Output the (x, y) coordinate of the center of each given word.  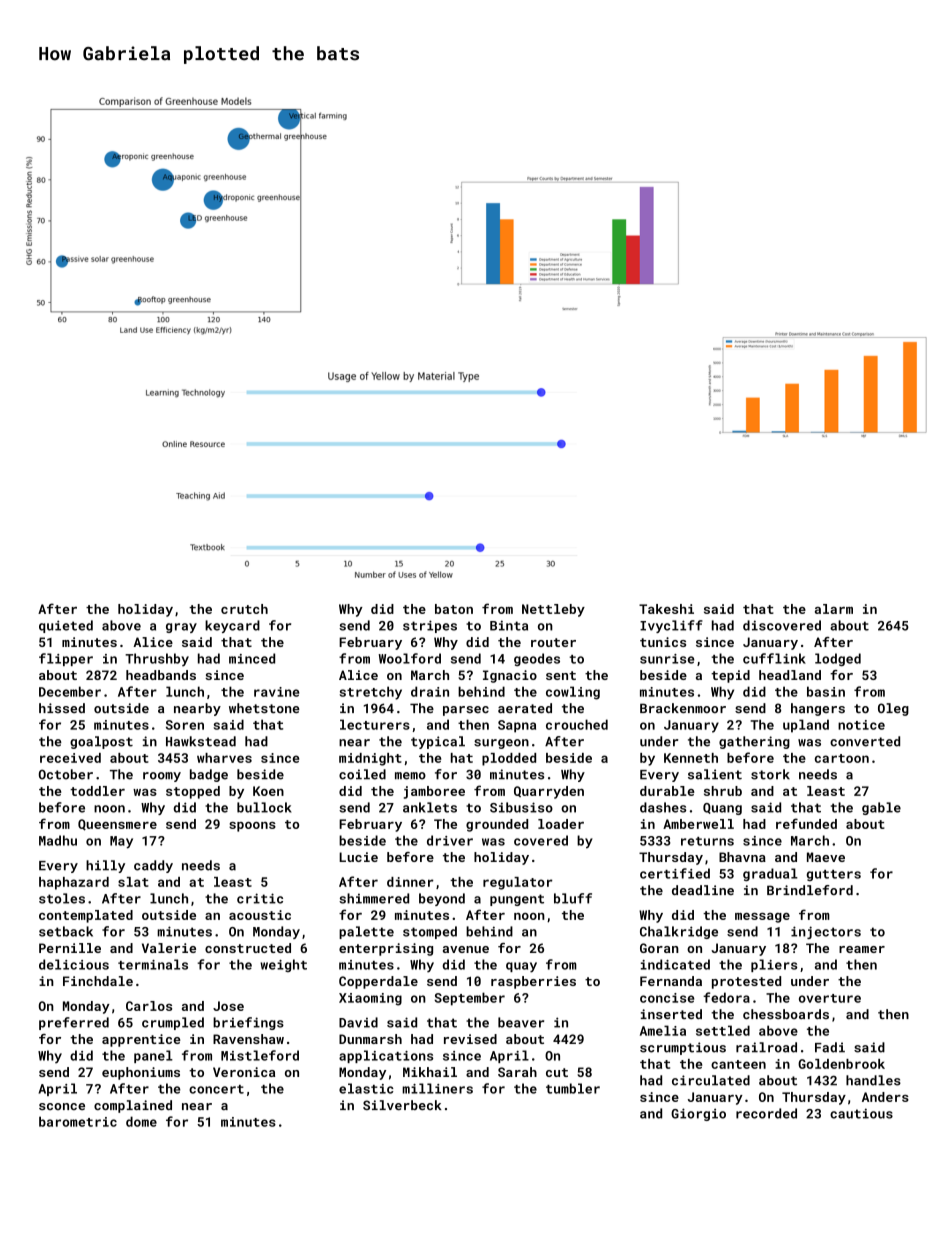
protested (746, 982)
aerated (525, 708)
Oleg (893, 709)
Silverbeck (402, 1105)
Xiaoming (370, 999)
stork (770, 774)
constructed (248, 948)
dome (141, 1121)
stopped (193, 792)
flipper (66, 659)
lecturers (375, 724)
